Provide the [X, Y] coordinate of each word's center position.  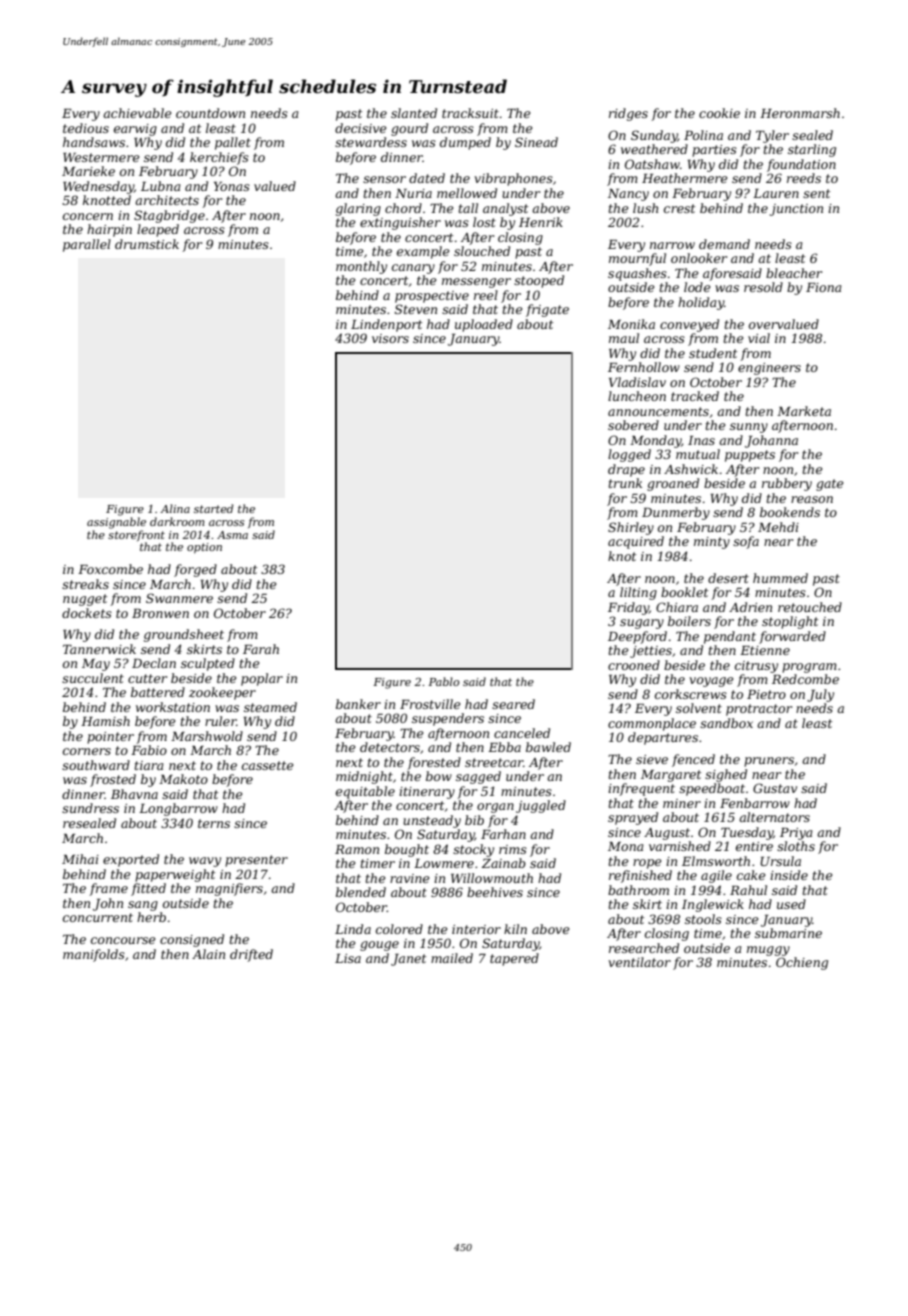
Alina [175, 508]
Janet [408, 960]
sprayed [633, 818]
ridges [628, 114]
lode [697, 287]
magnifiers [229, 889]
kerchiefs [219, 158]
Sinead [536, 142]
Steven [416, 309]
